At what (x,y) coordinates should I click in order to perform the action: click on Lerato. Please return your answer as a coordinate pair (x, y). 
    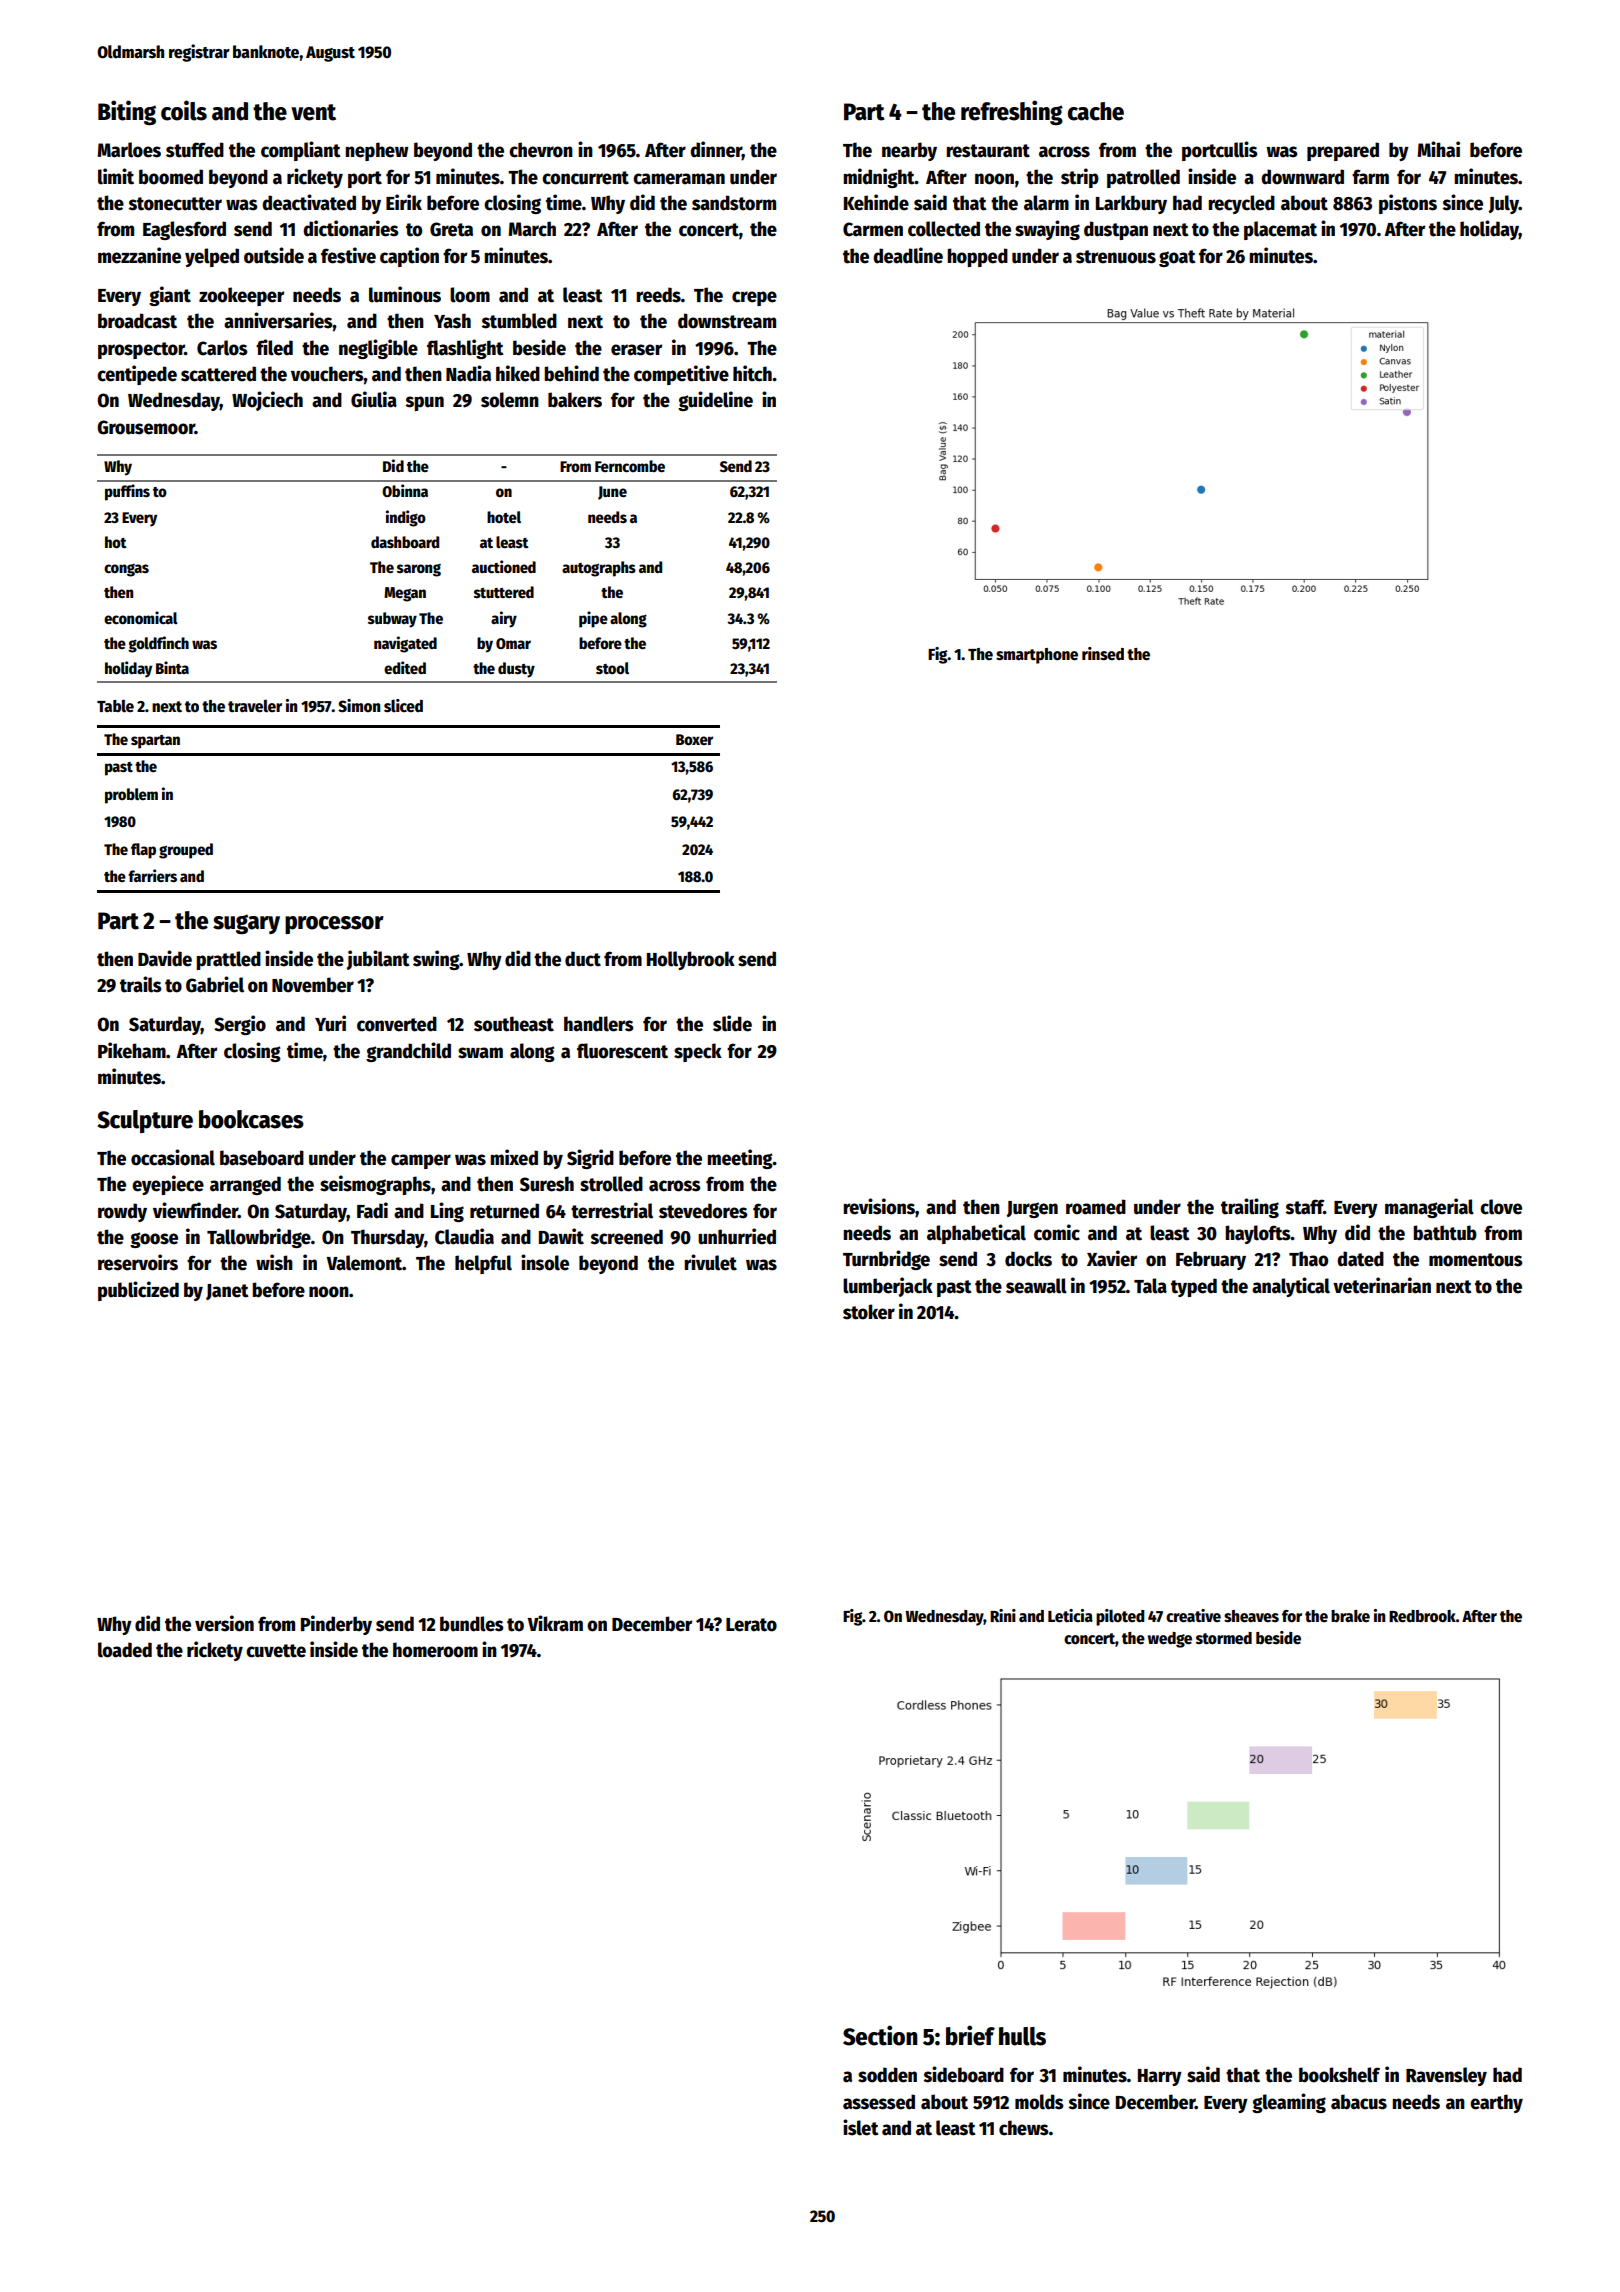
    Looking at the image, I should click on (751, 1625).
